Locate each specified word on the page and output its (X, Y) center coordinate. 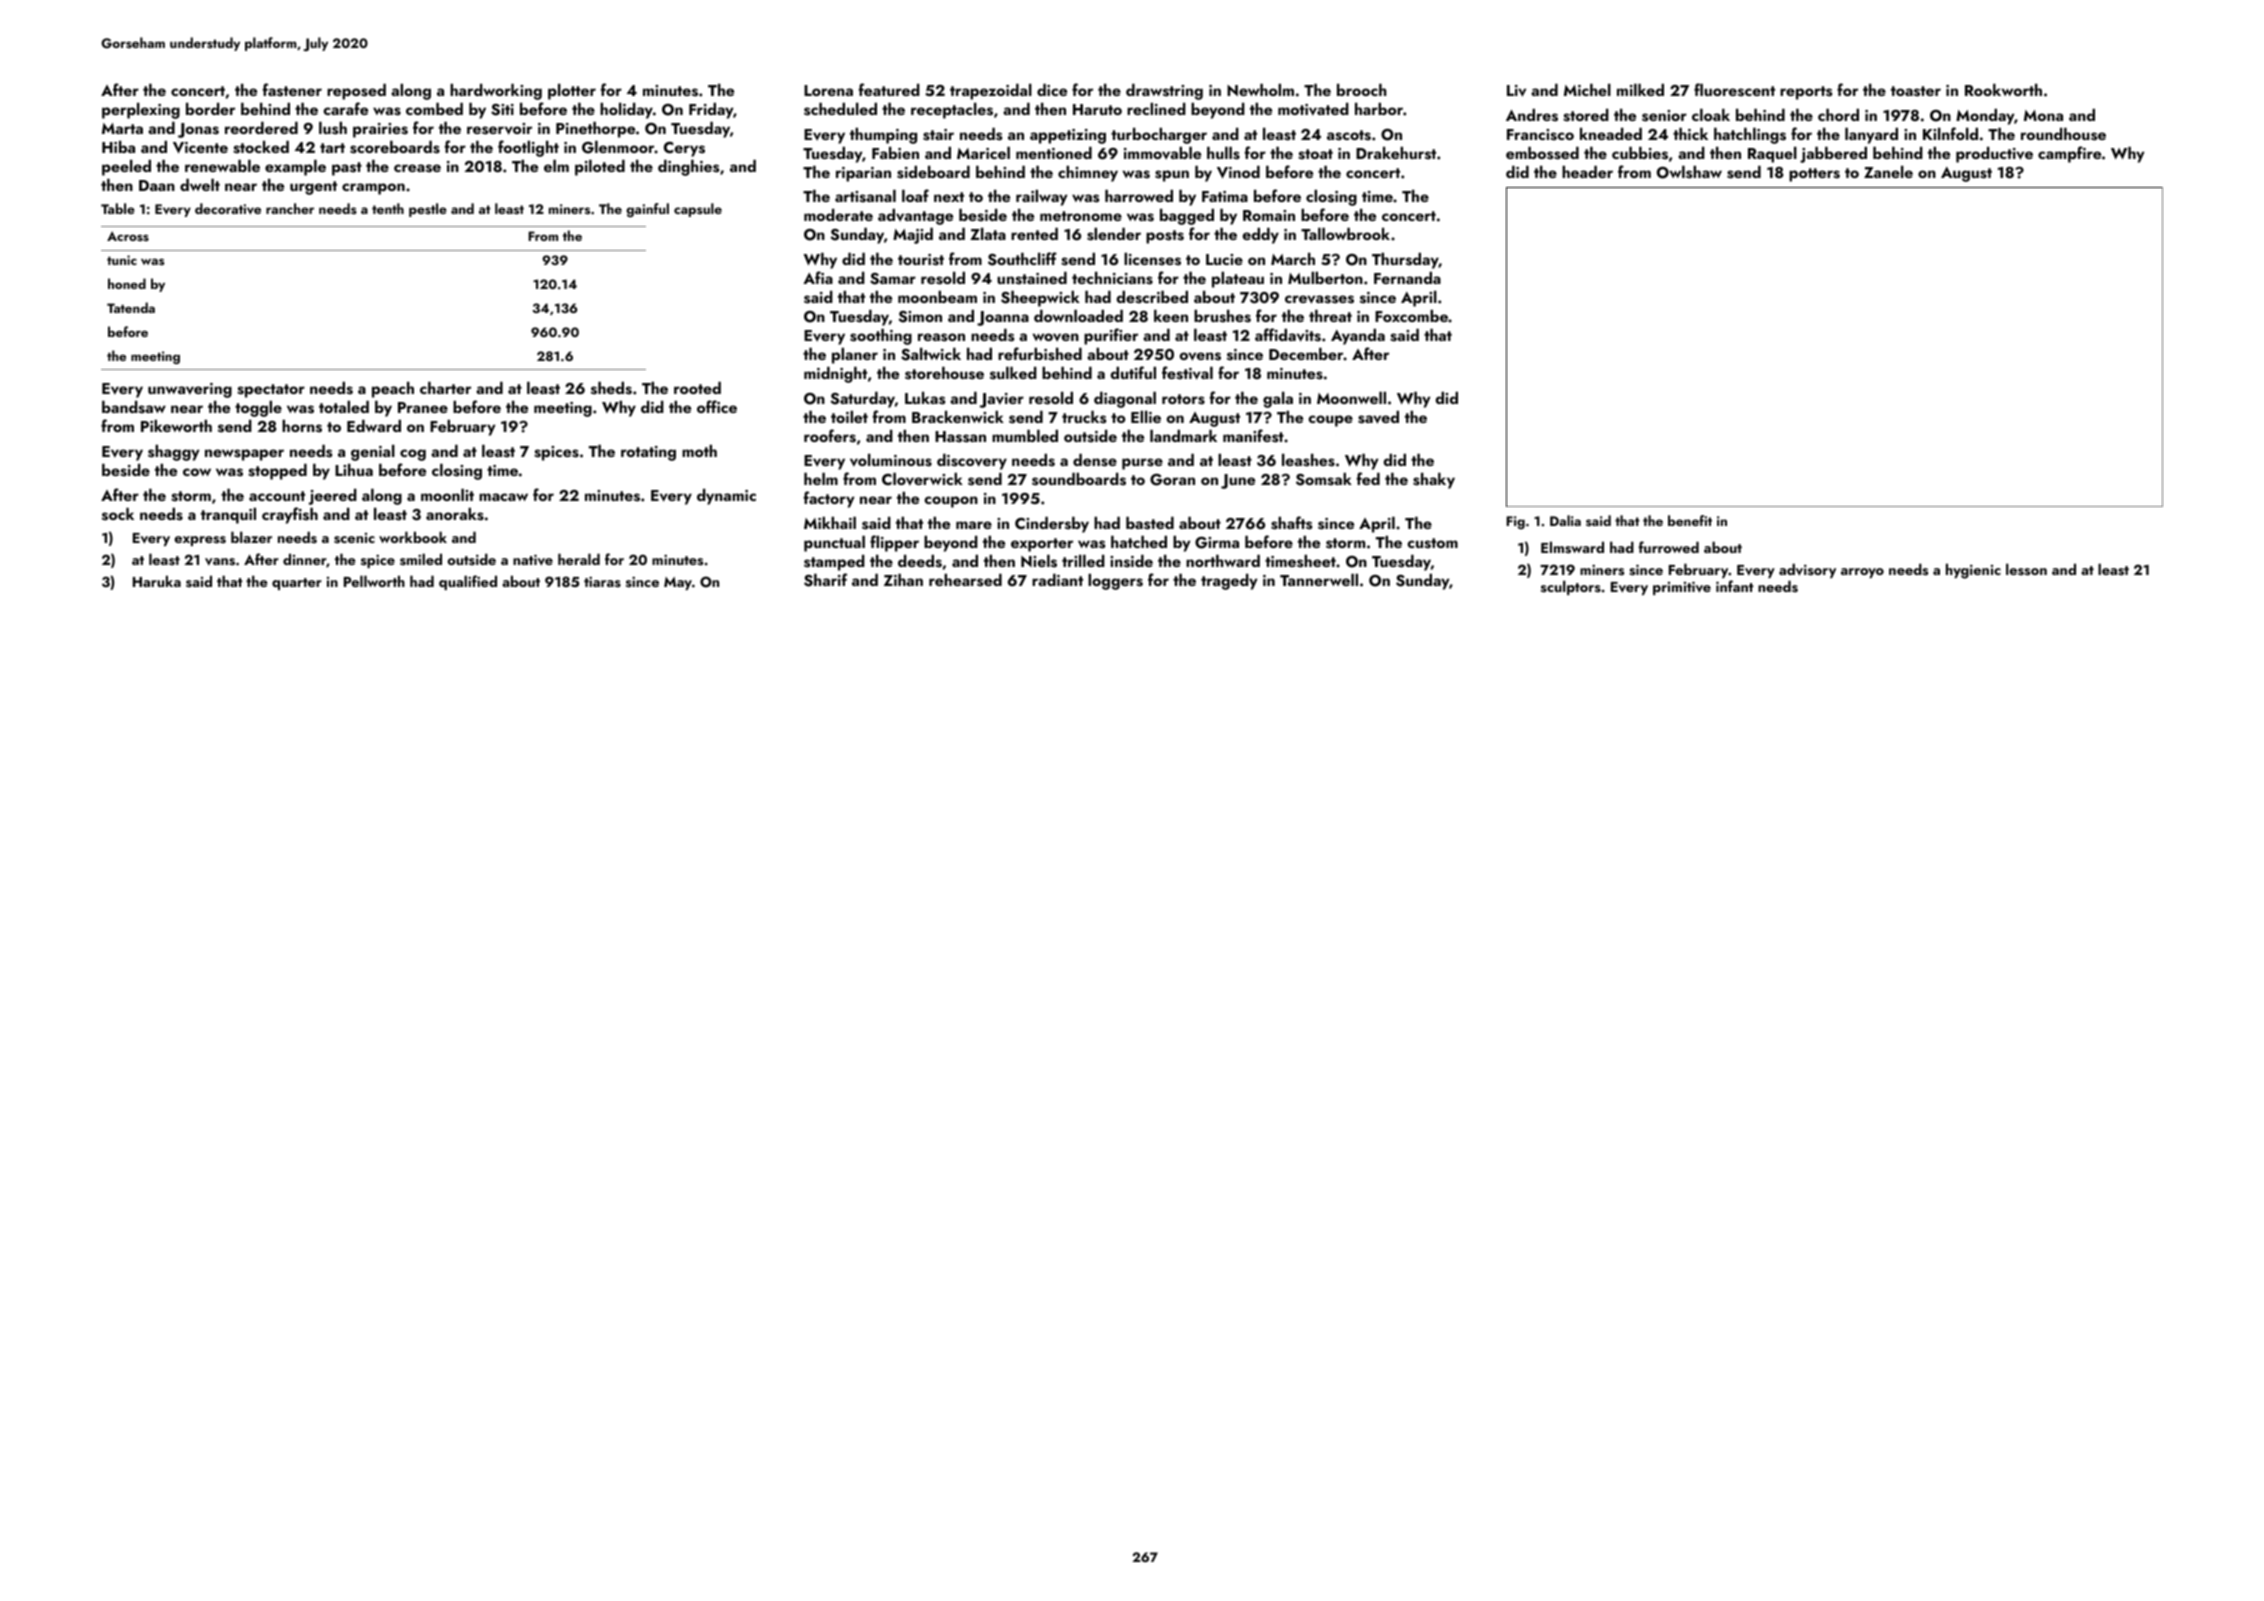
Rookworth (2003, 90)
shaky (1434, 481)
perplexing (141, 111)
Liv (1516, 91)
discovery (972, 462)
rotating (648, 453)
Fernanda (1407, 278)
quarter (297, 584)
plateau (1238, 280)
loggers (1115, 582)
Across (128, 236)
